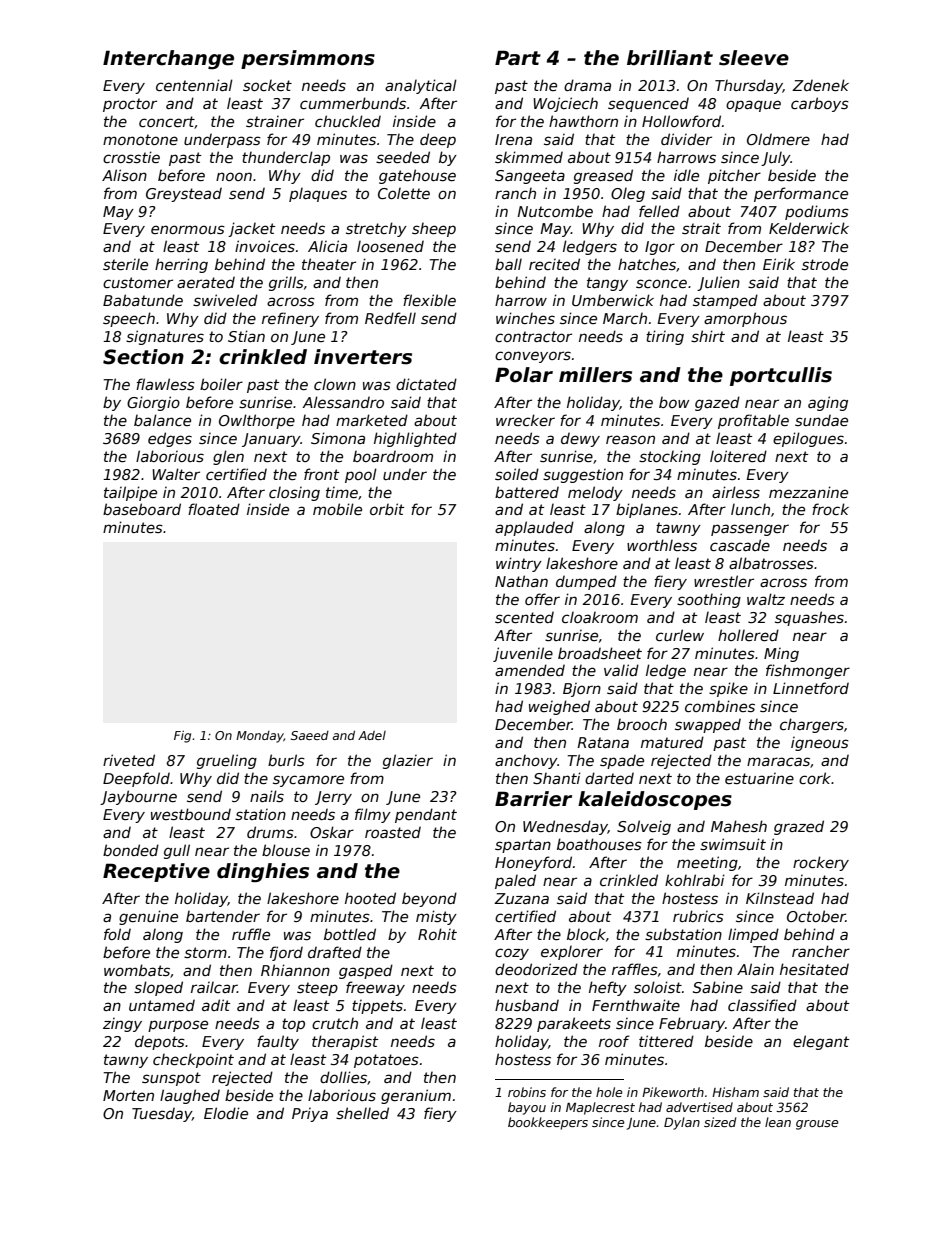 The image size is (952, 1233). What do you see at coordinates (776, 159) in the screenshot?
I see `July` at bounding box center [776, 159].
